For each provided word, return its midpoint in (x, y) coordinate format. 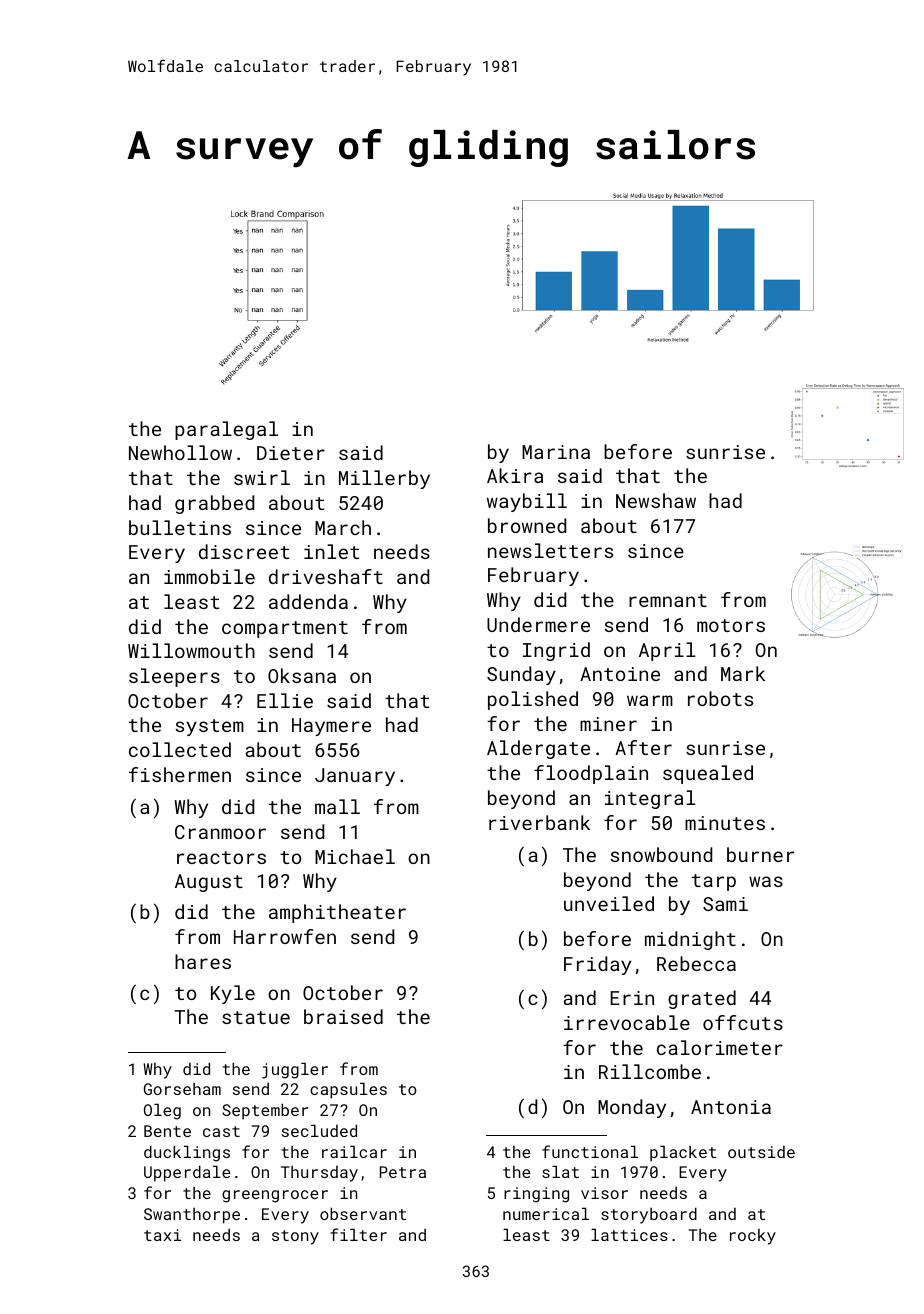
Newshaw (656, 500)
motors (731, 625)
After (643, 747)
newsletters (550, 550)
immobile (209, 576)
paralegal (226, 430)
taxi (162, 1235)
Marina (556, 452)
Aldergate (538, 749)
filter (358, 1234)
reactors (221, 857)
